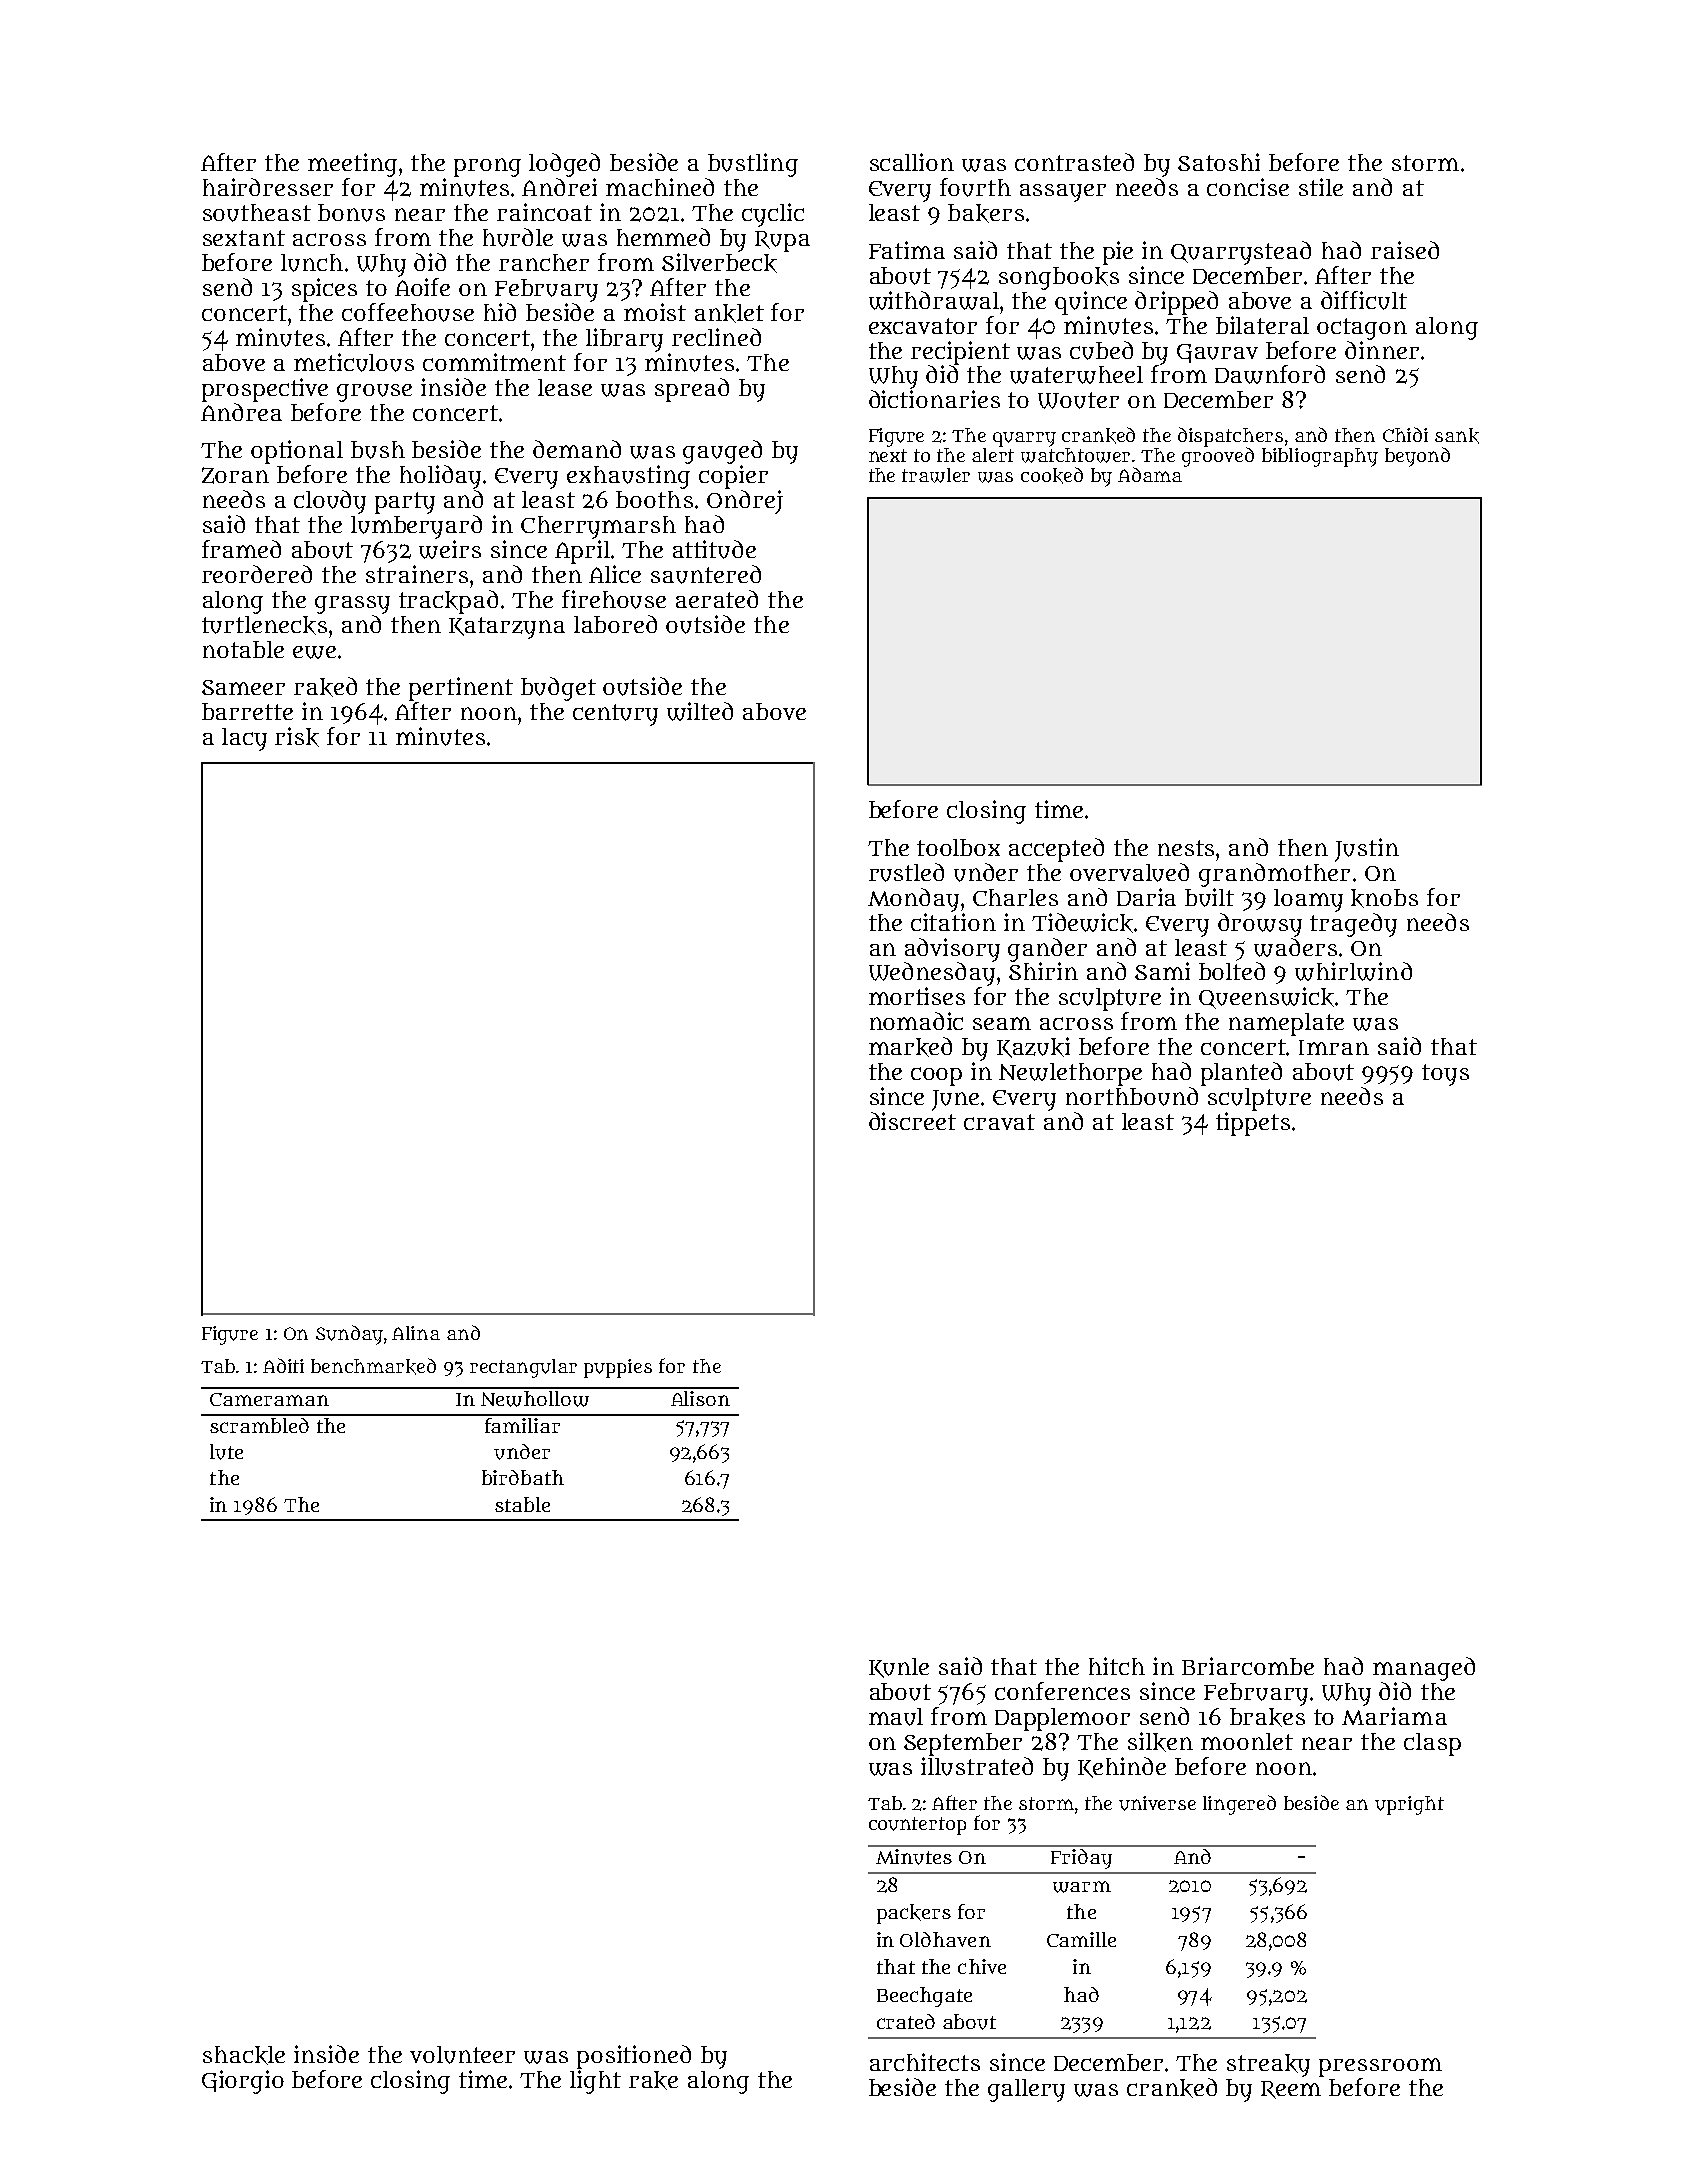 The width and height of the page is (1683, 2178). Describe the element at coordinates (912, 162) in the page. I see `scallion` at that location.
